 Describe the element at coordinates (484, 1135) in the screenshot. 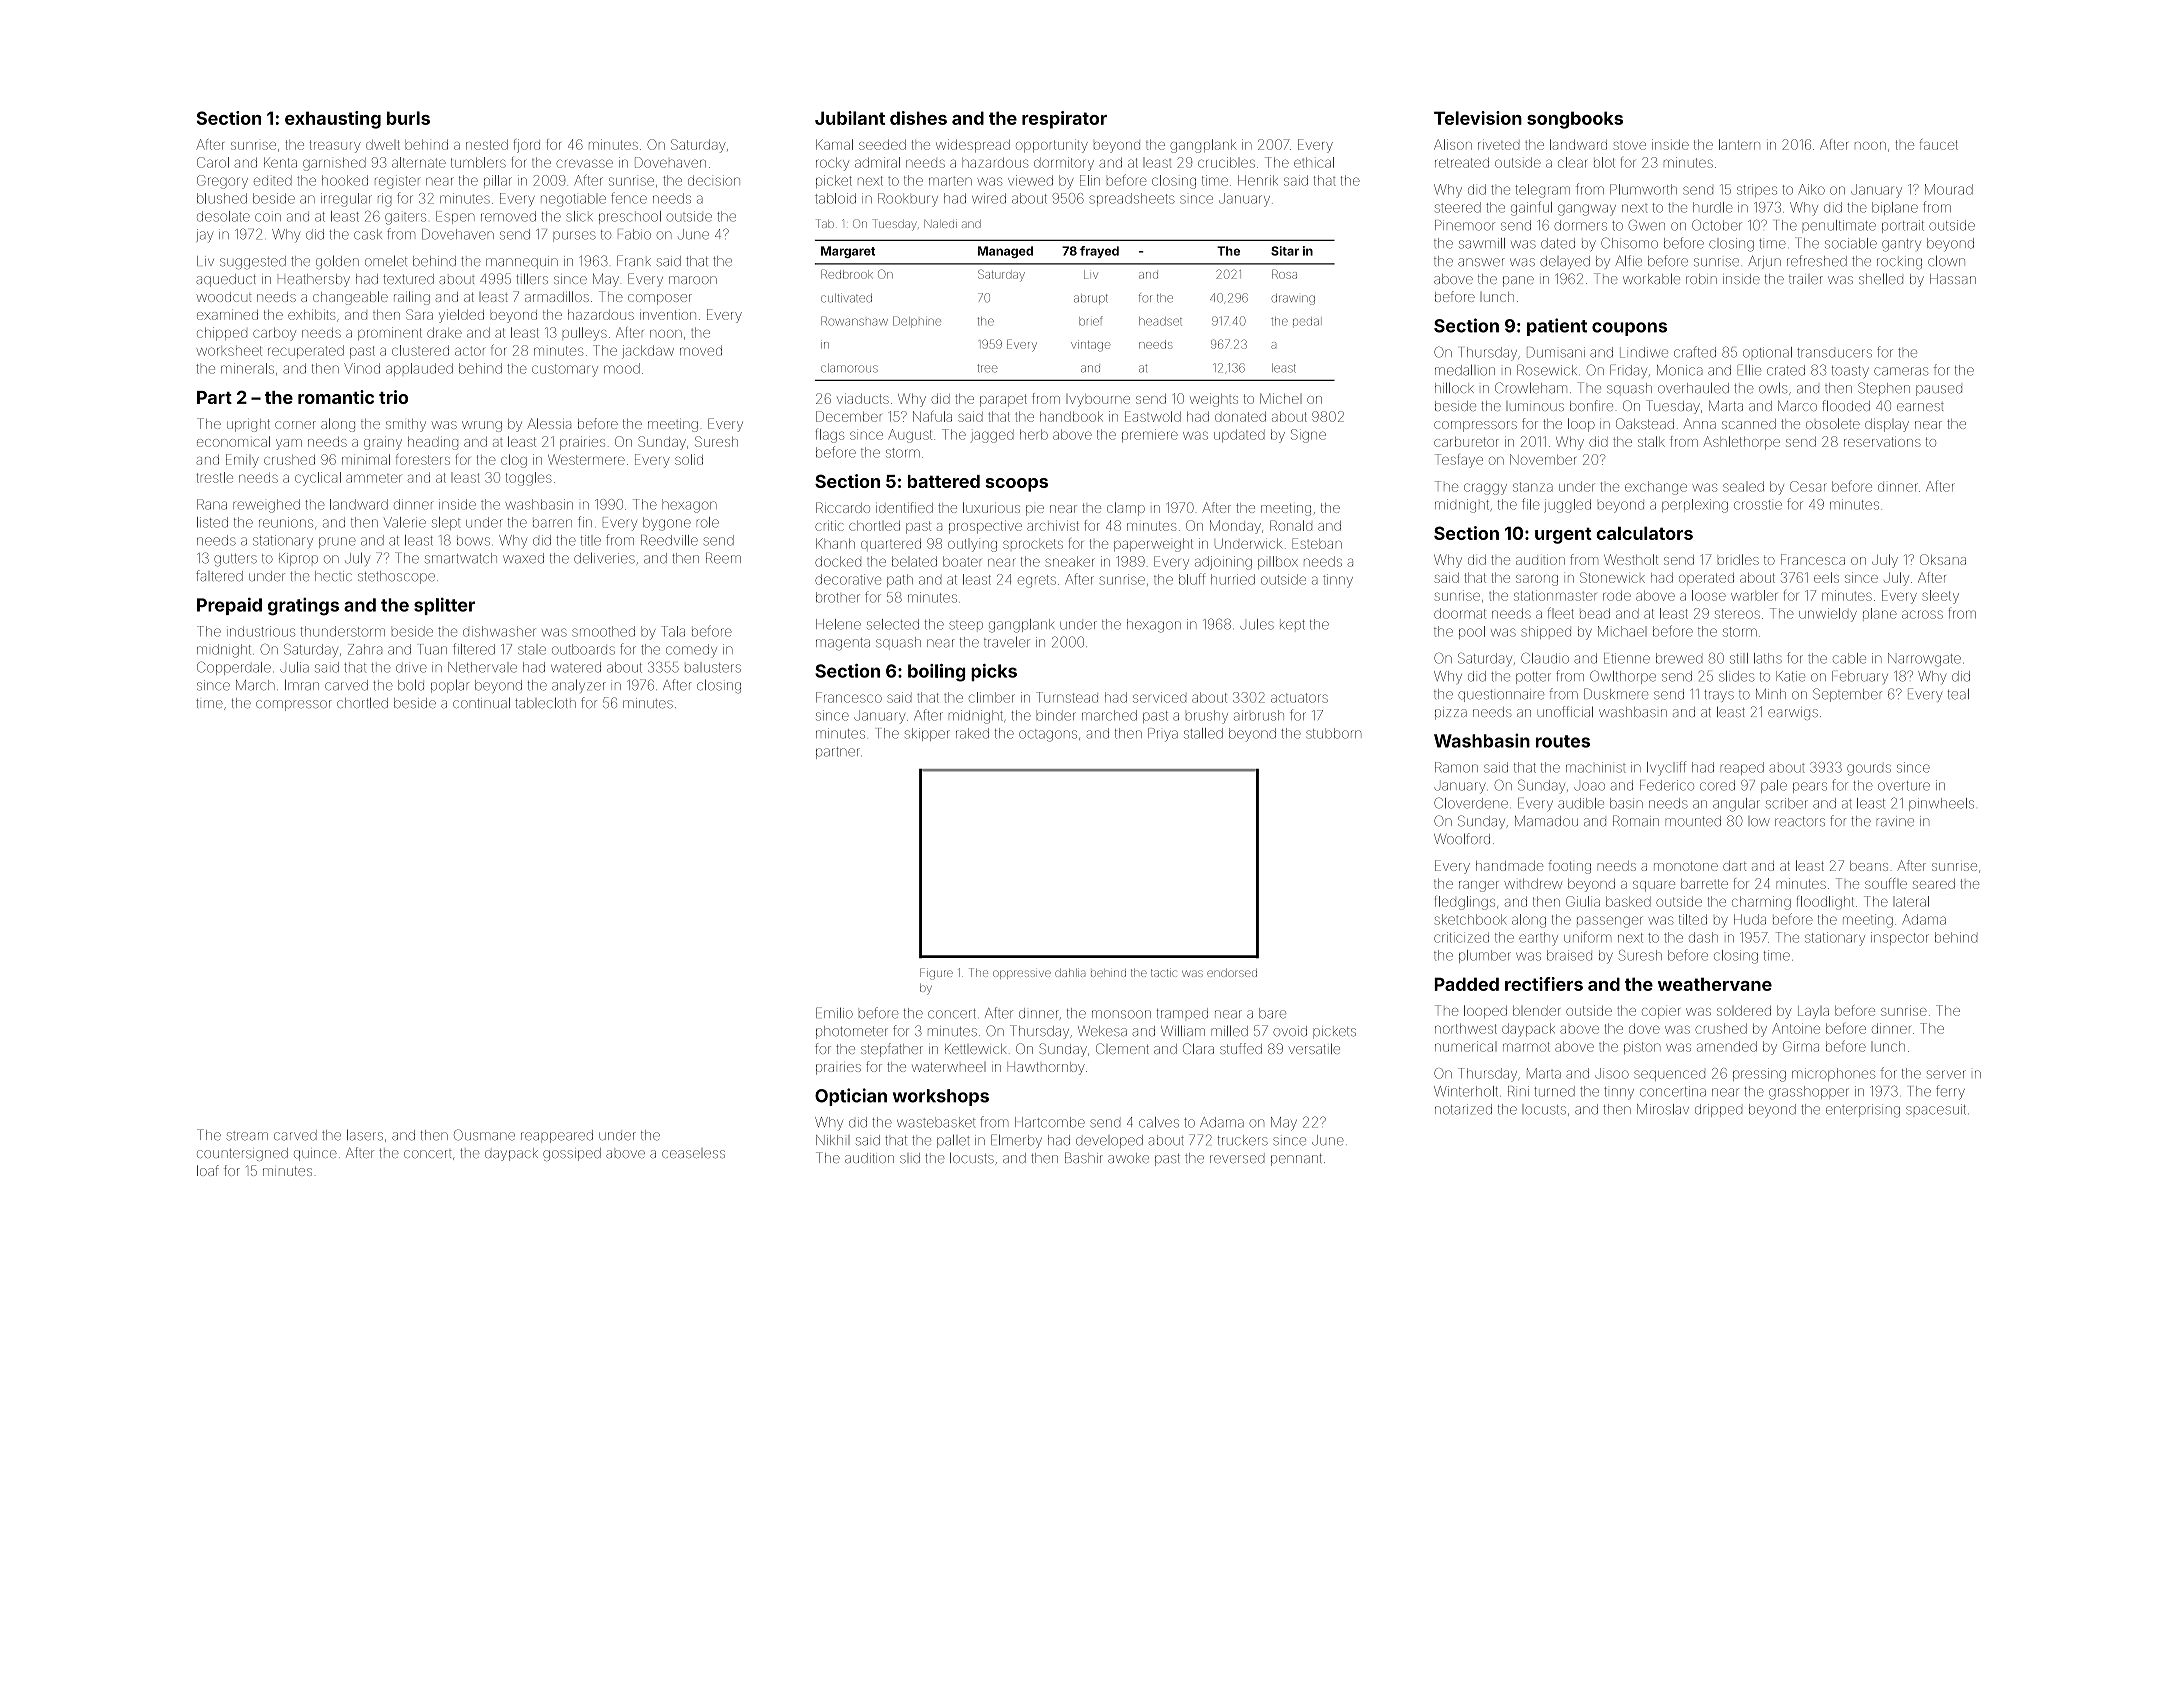

I see `Ousmane` at that location.
